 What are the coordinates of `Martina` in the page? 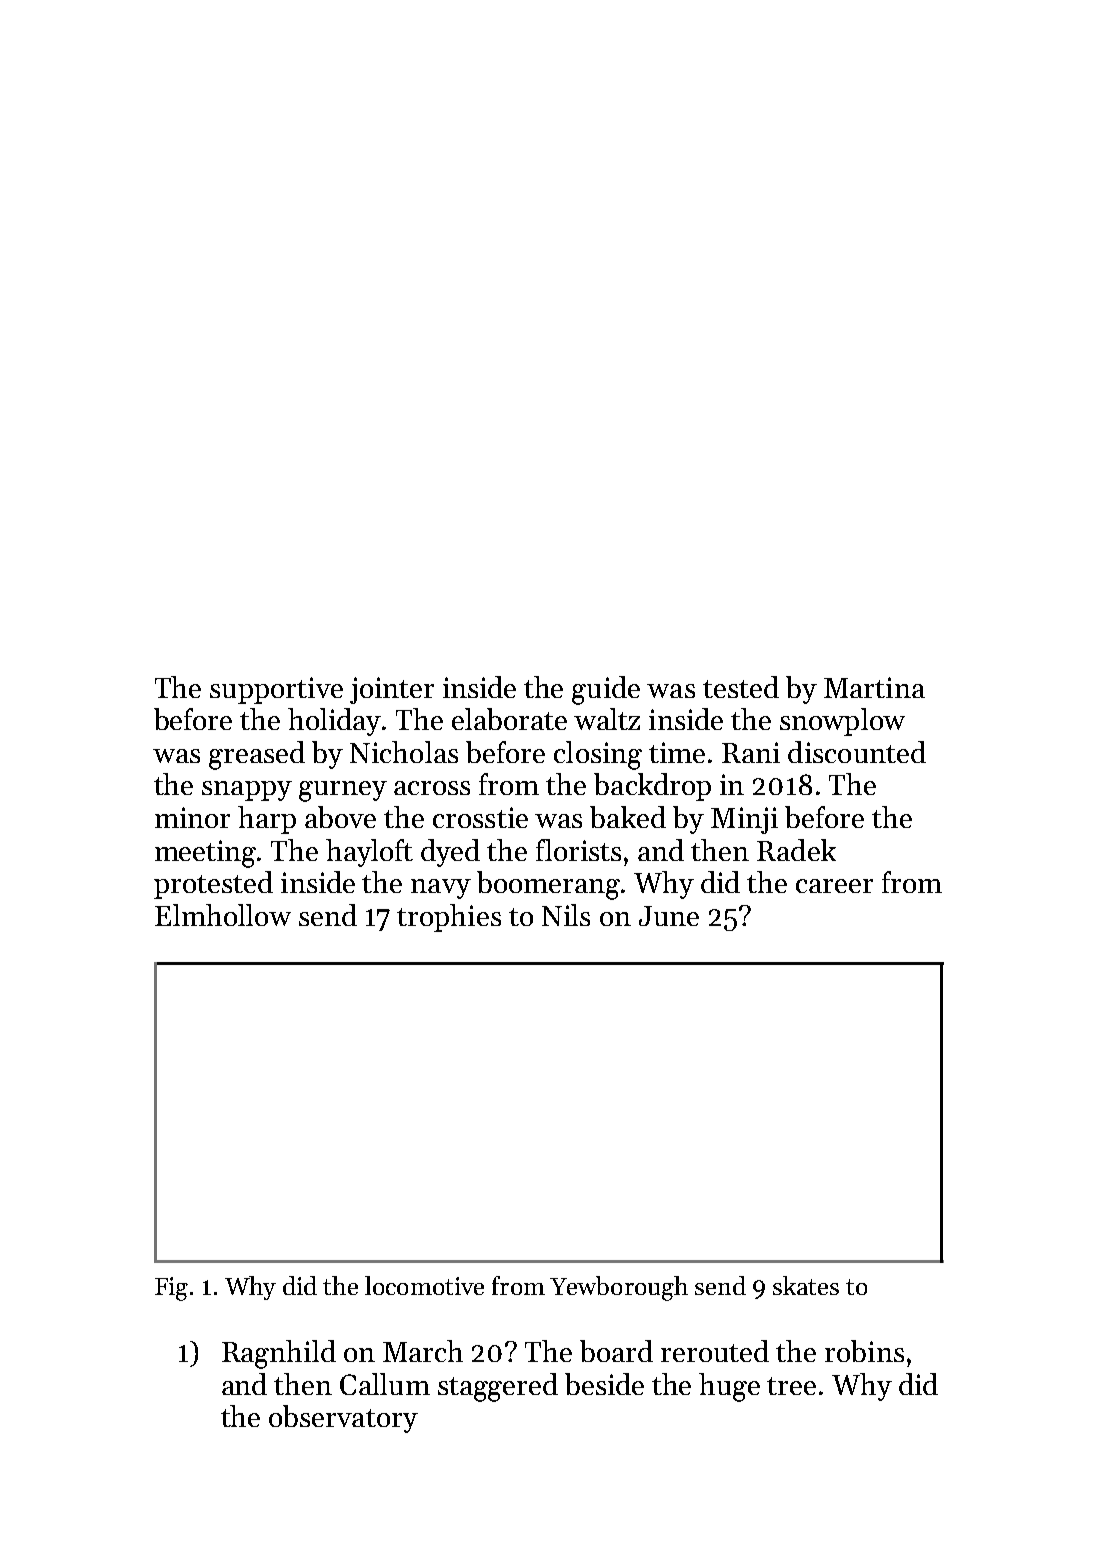 It's located at (874, 687).
